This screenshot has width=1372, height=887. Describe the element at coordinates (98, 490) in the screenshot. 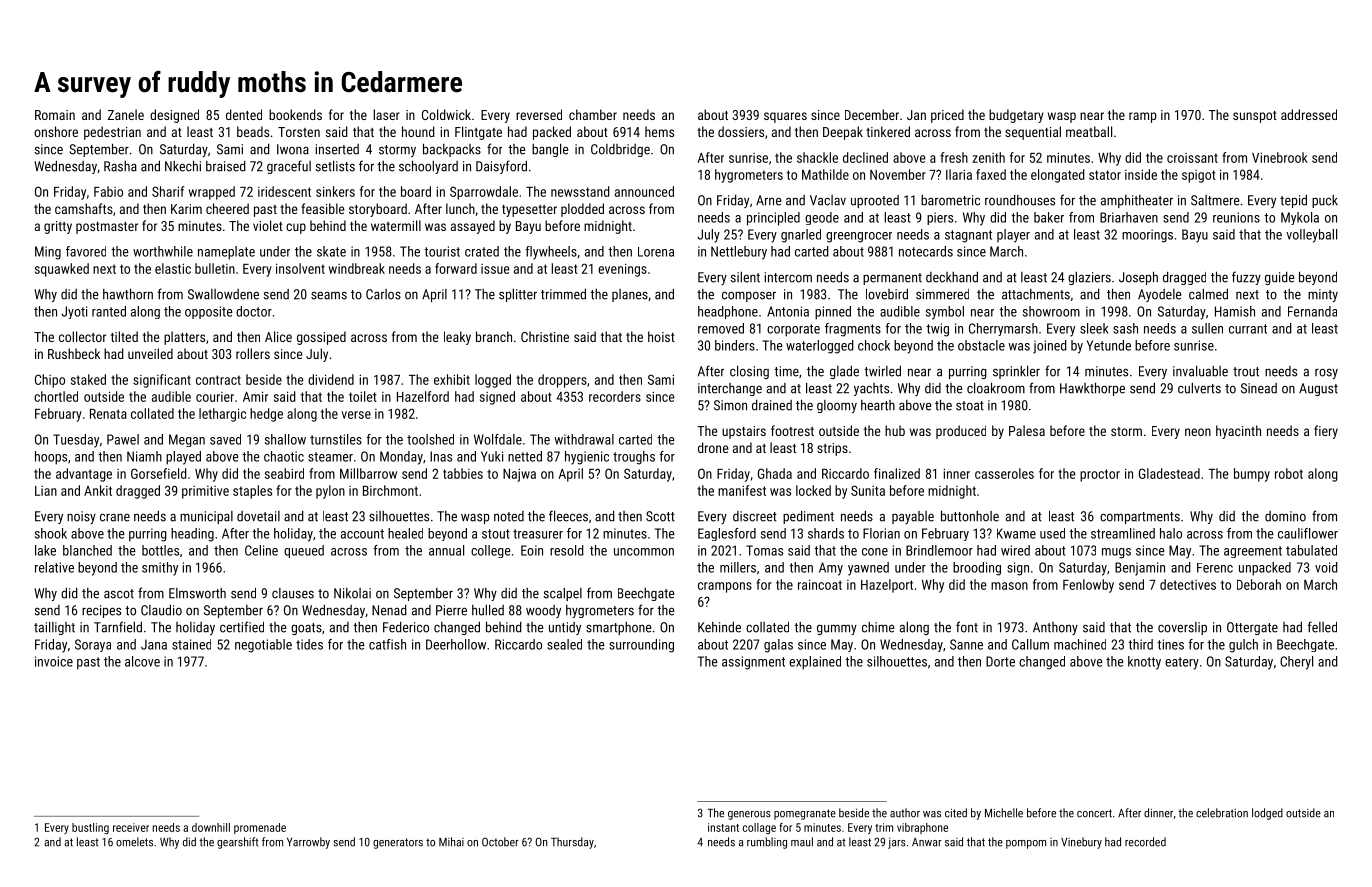

I see `Ankit` at that location.
